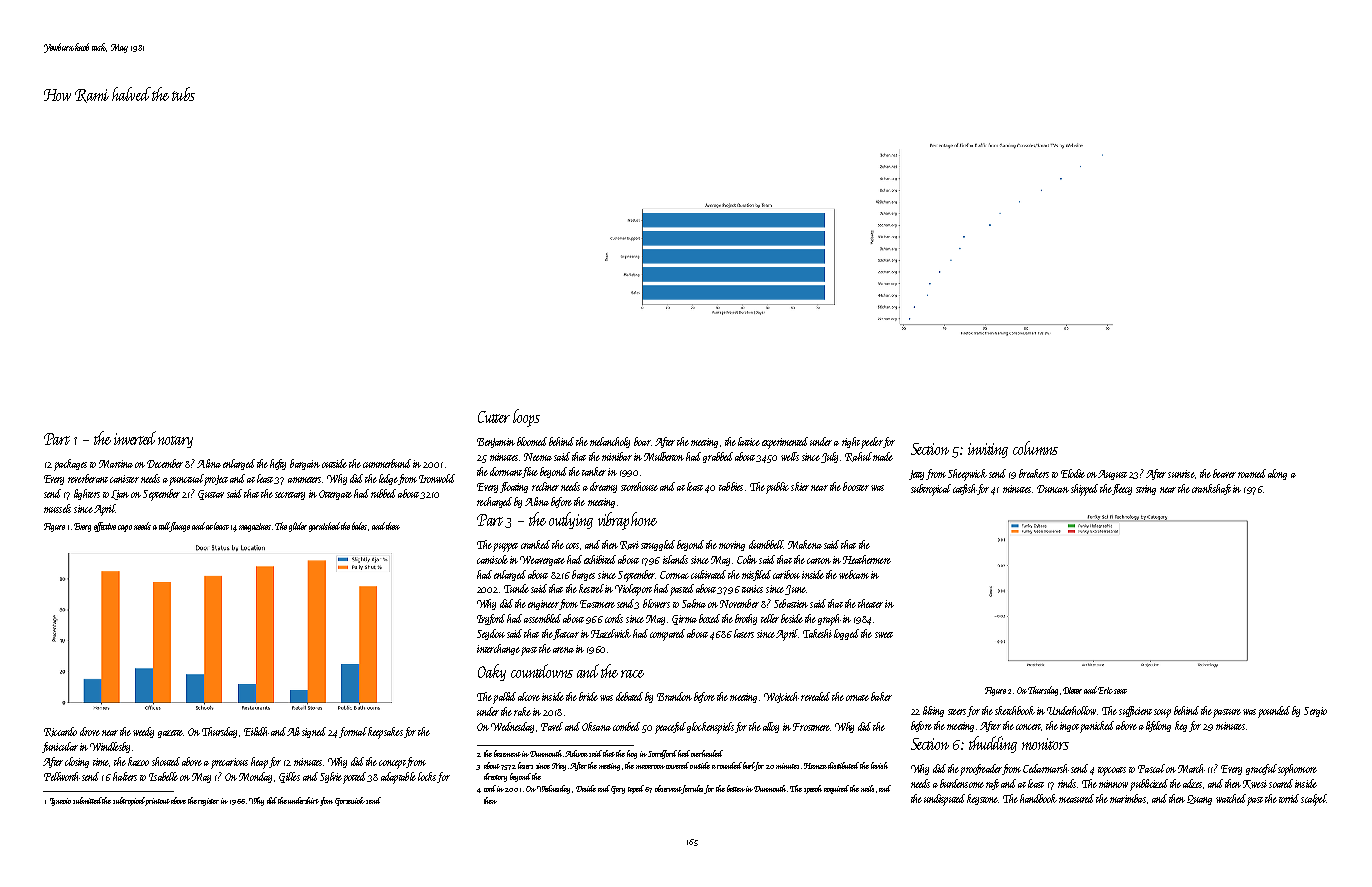 The height and width of the screenshot is (887, 1372). I want to click on Tunde, so click(516, 588).
